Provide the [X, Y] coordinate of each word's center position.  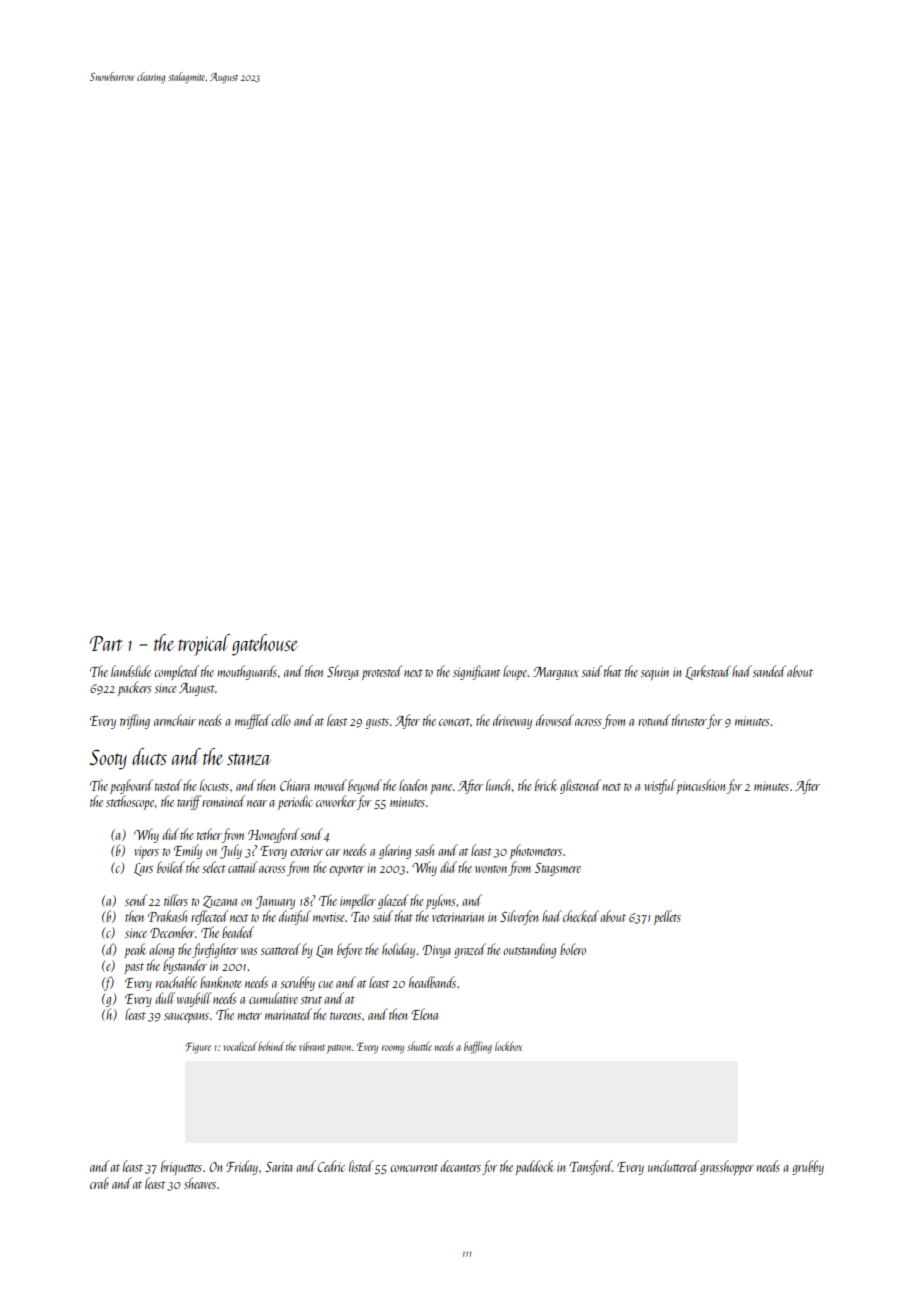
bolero [573, 949]
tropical [204, 645]
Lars [143, 869]
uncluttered [673, 1166]
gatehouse [265, 645]
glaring [395, 851]
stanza [249, 759]
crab [99, 1183]
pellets [667, 917]
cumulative [273, 998]
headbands [432, 982]
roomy [393, 1049]
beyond [365, 786]
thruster [689, 720]
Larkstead [708, 672]
